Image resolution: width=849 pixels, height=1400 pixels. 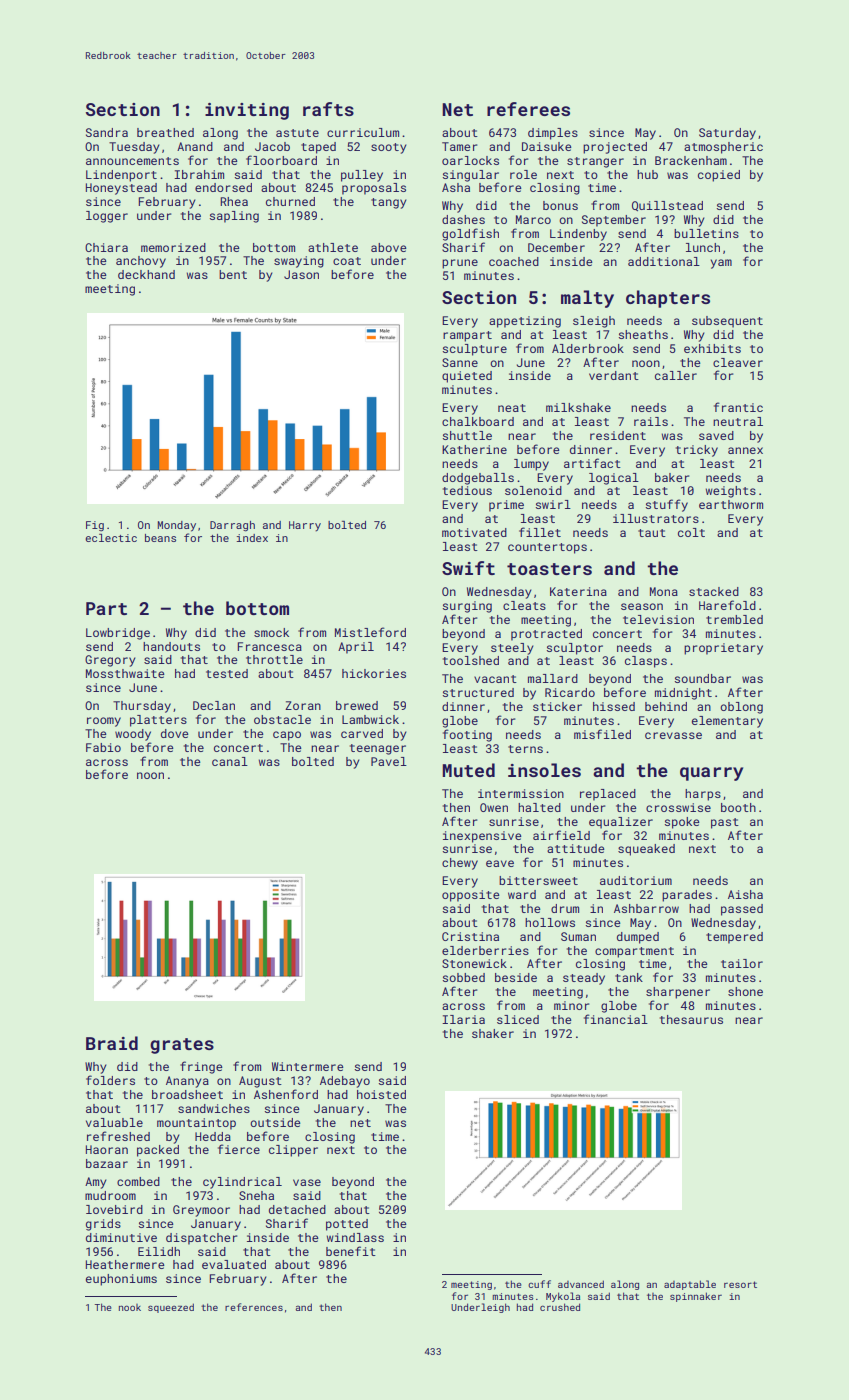 I want to click on memorized, so click(x=173, y=247).
